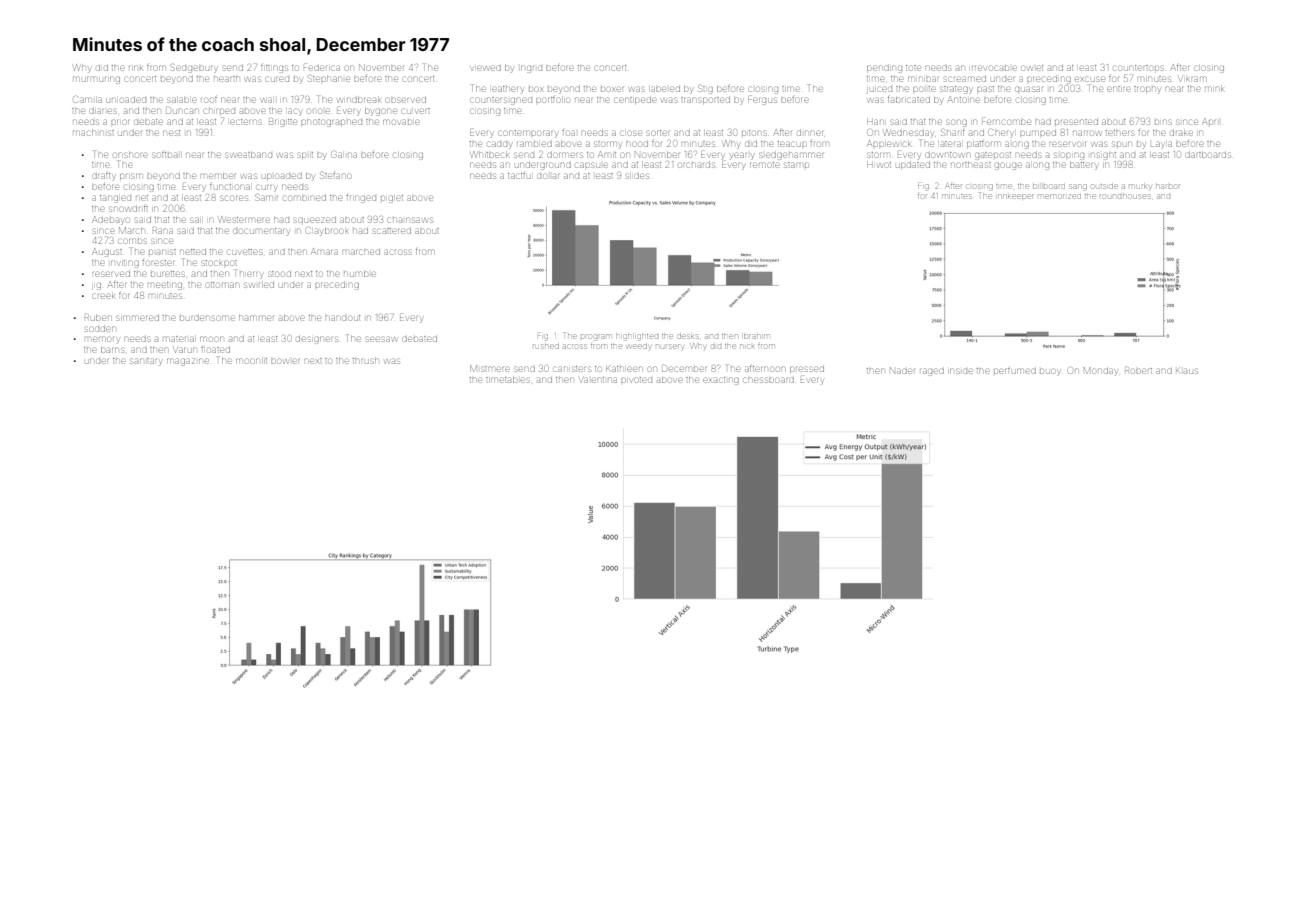  I want to click on slides, so click(638, 176).
